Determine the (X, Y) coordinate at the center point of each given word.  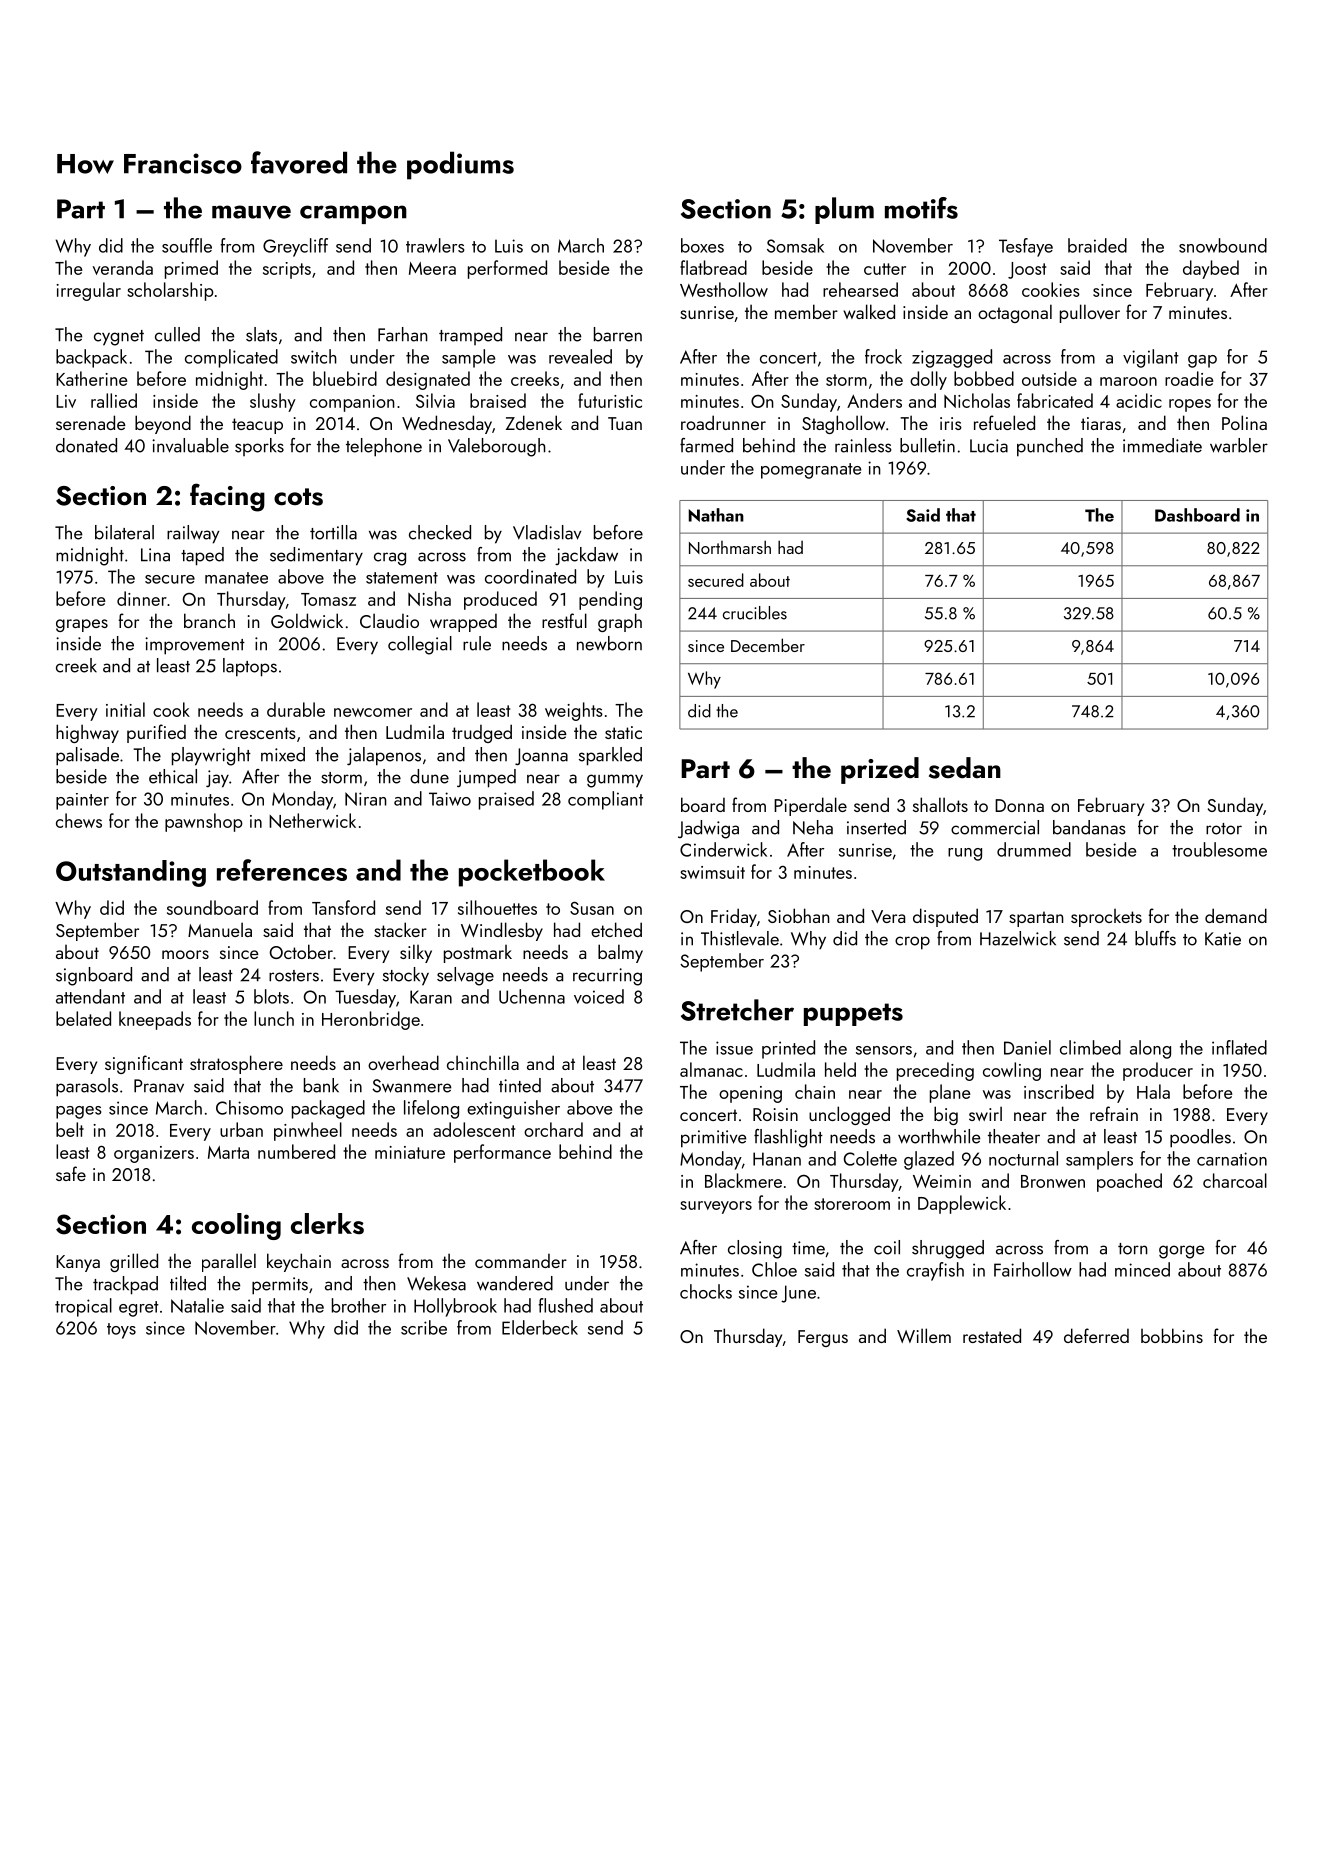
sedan (965, 768)
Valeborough (497, 447)
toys (121, 1331)
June (798, 1294)
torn (1133, 1249)
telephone (384, 447)
